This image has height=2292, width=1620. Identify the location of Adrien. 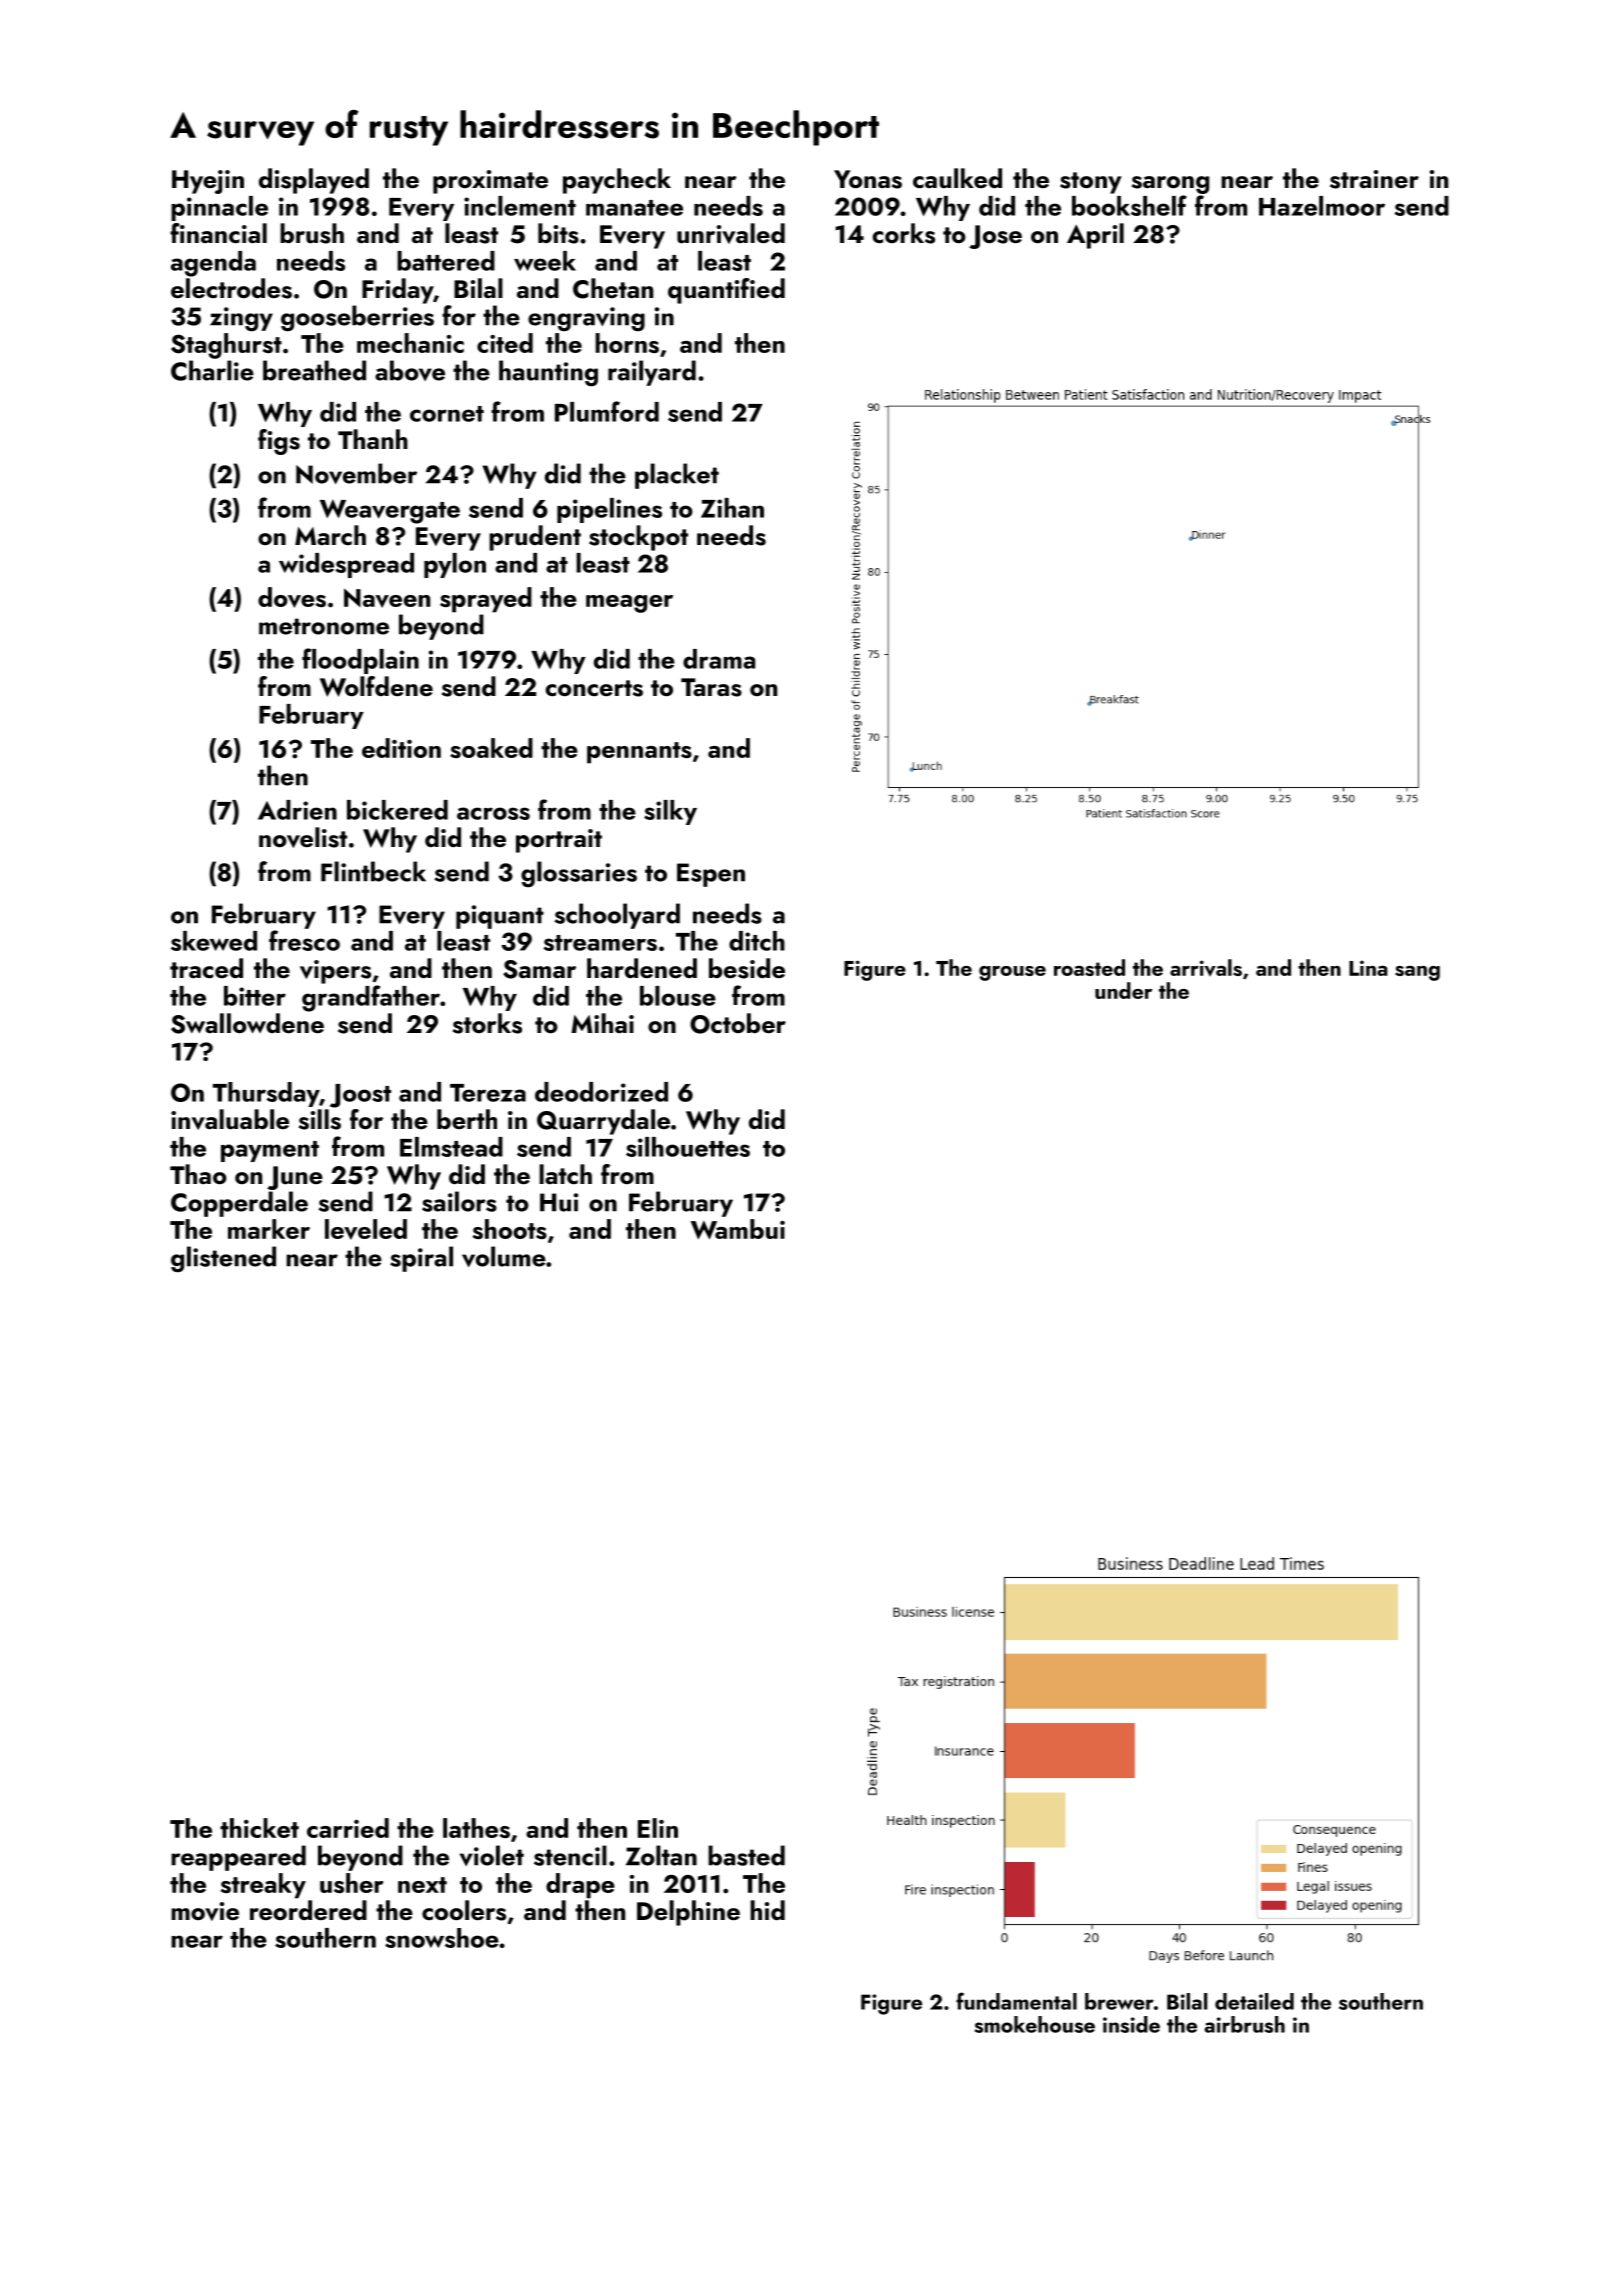
(297, 810).
